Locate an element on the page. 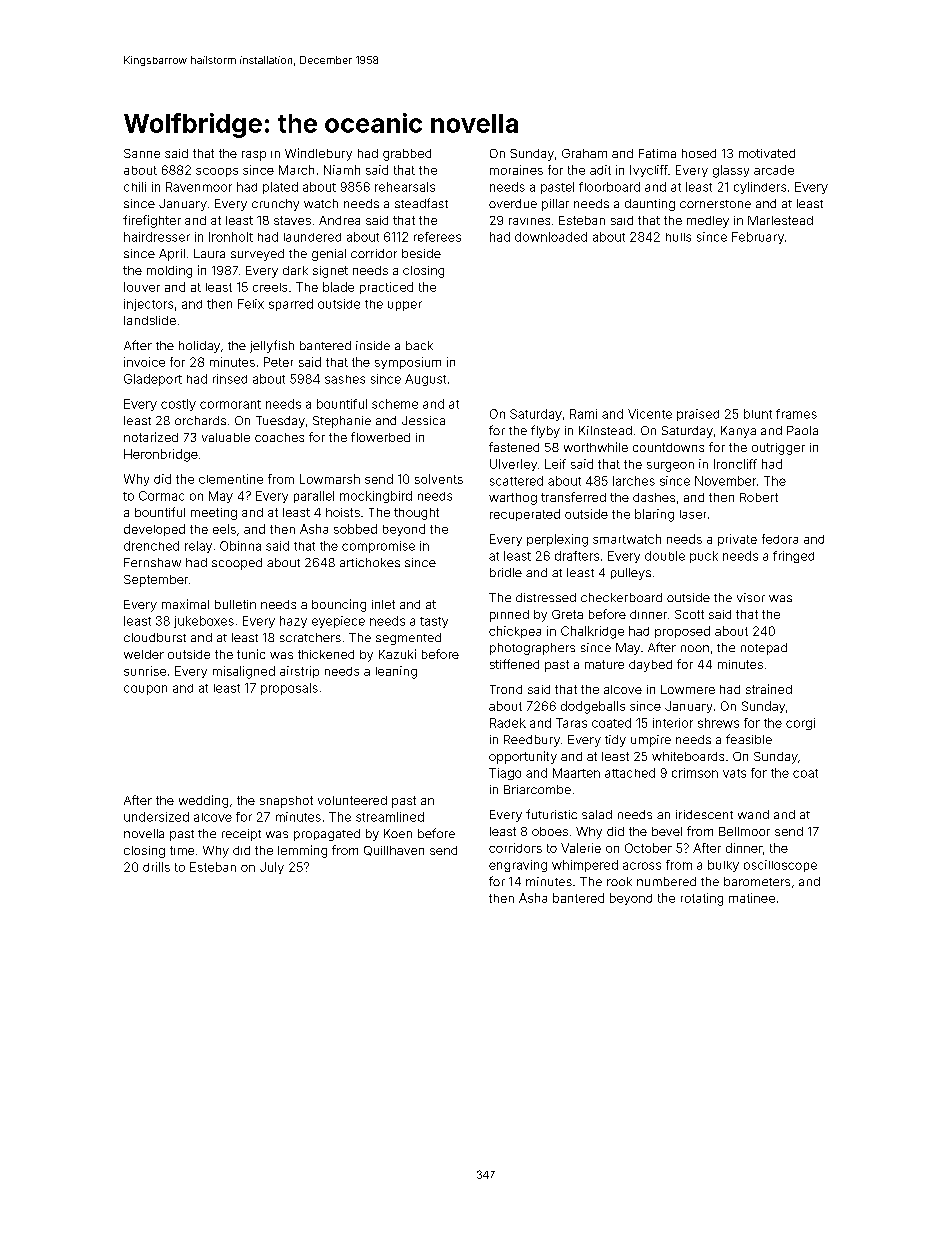 The width and height of the document is (952, 1233). Windlebury is located at coordinates (318, 154).
